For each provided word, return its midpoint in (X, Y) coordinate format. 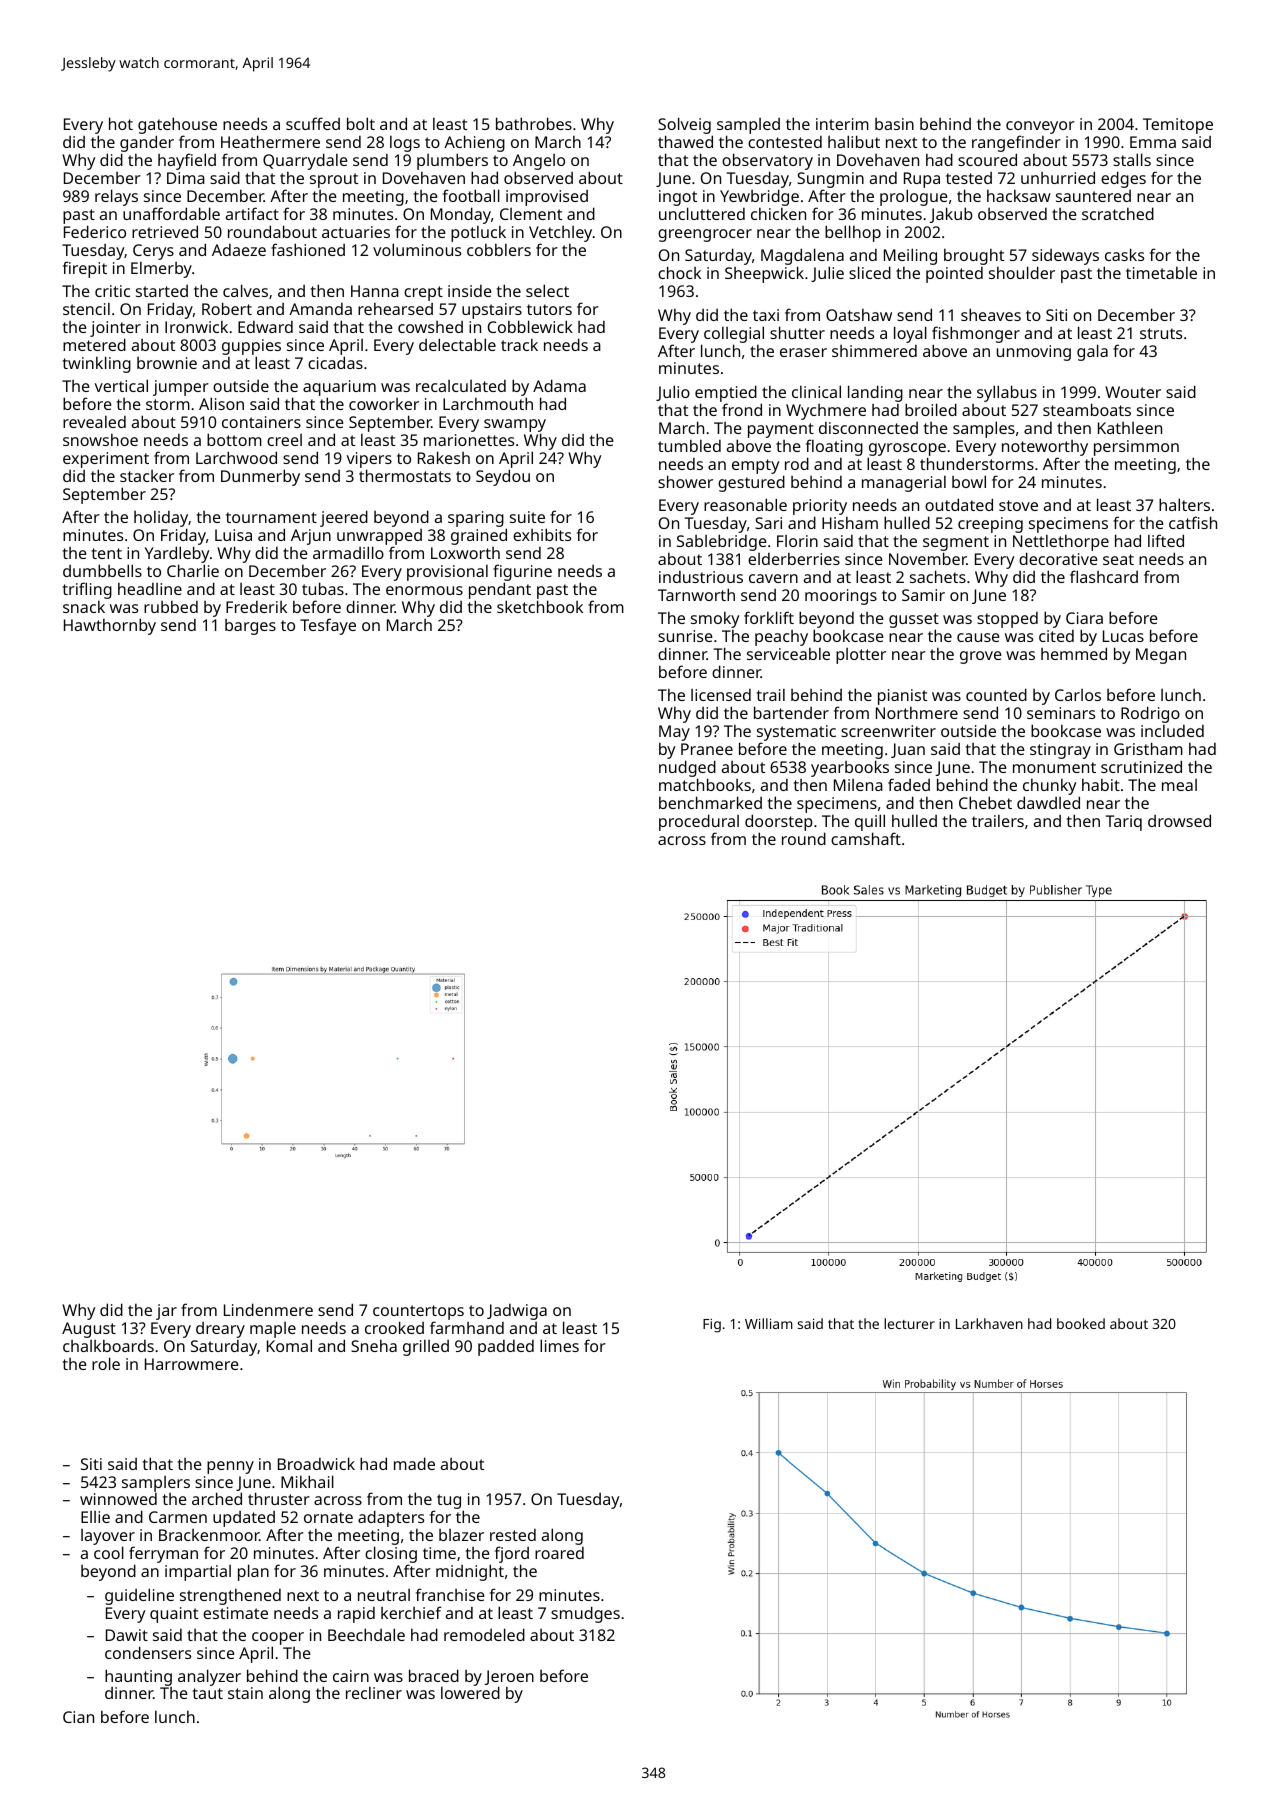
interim (842, 124)
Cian (78, 1717)
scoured (987, 160)
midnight (470, 1573)
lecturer (909, 1323)
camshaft (866, 838)
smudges (585, 1614)
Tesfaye (328, 626)
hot (121, 123)
